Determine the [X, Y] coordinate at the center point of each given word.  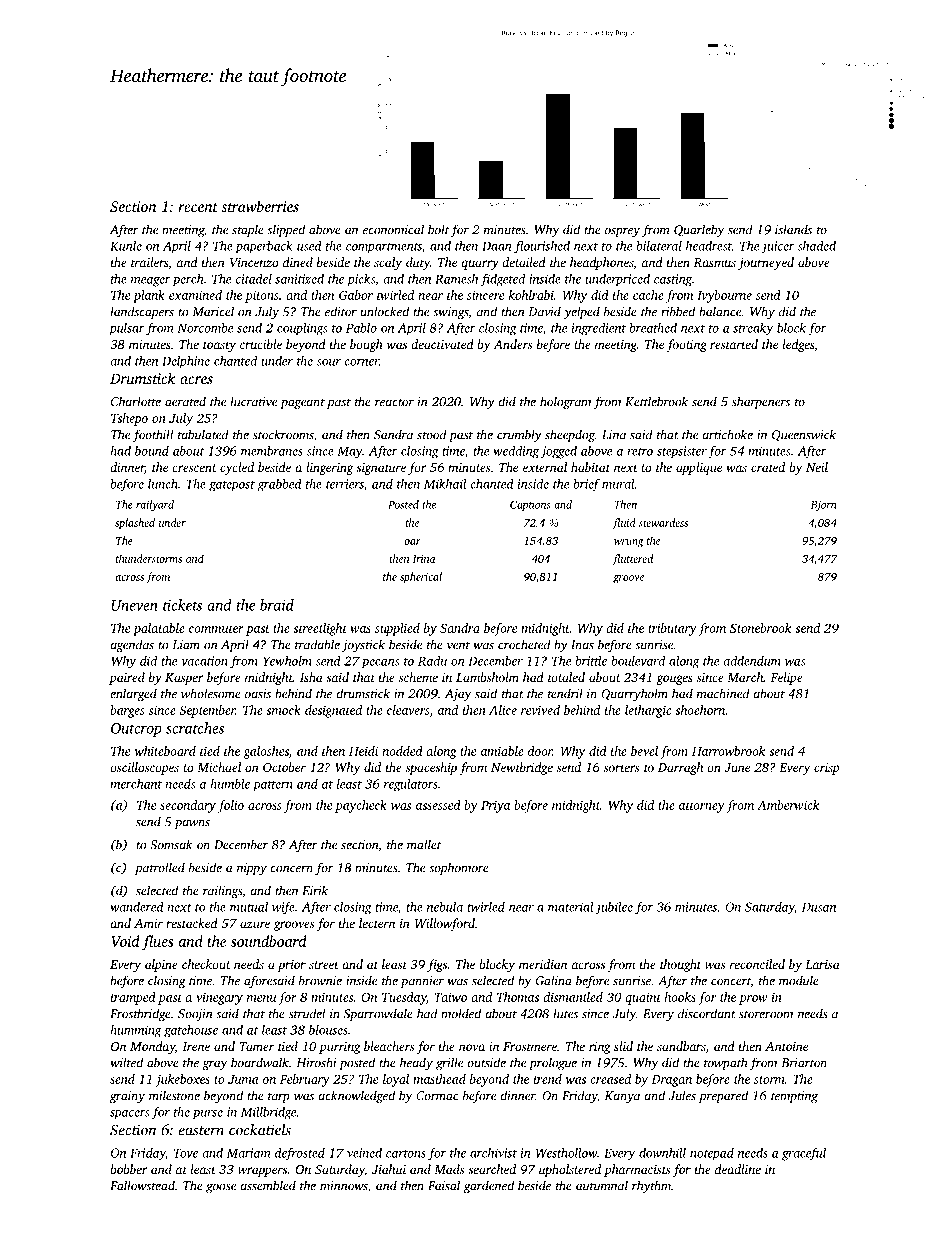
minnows [344, 1186]
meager [151, 282]
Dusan [819, 907]
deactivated [442, 344]
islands [793, 229]
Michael [219, 767]
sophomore [459, 868]
